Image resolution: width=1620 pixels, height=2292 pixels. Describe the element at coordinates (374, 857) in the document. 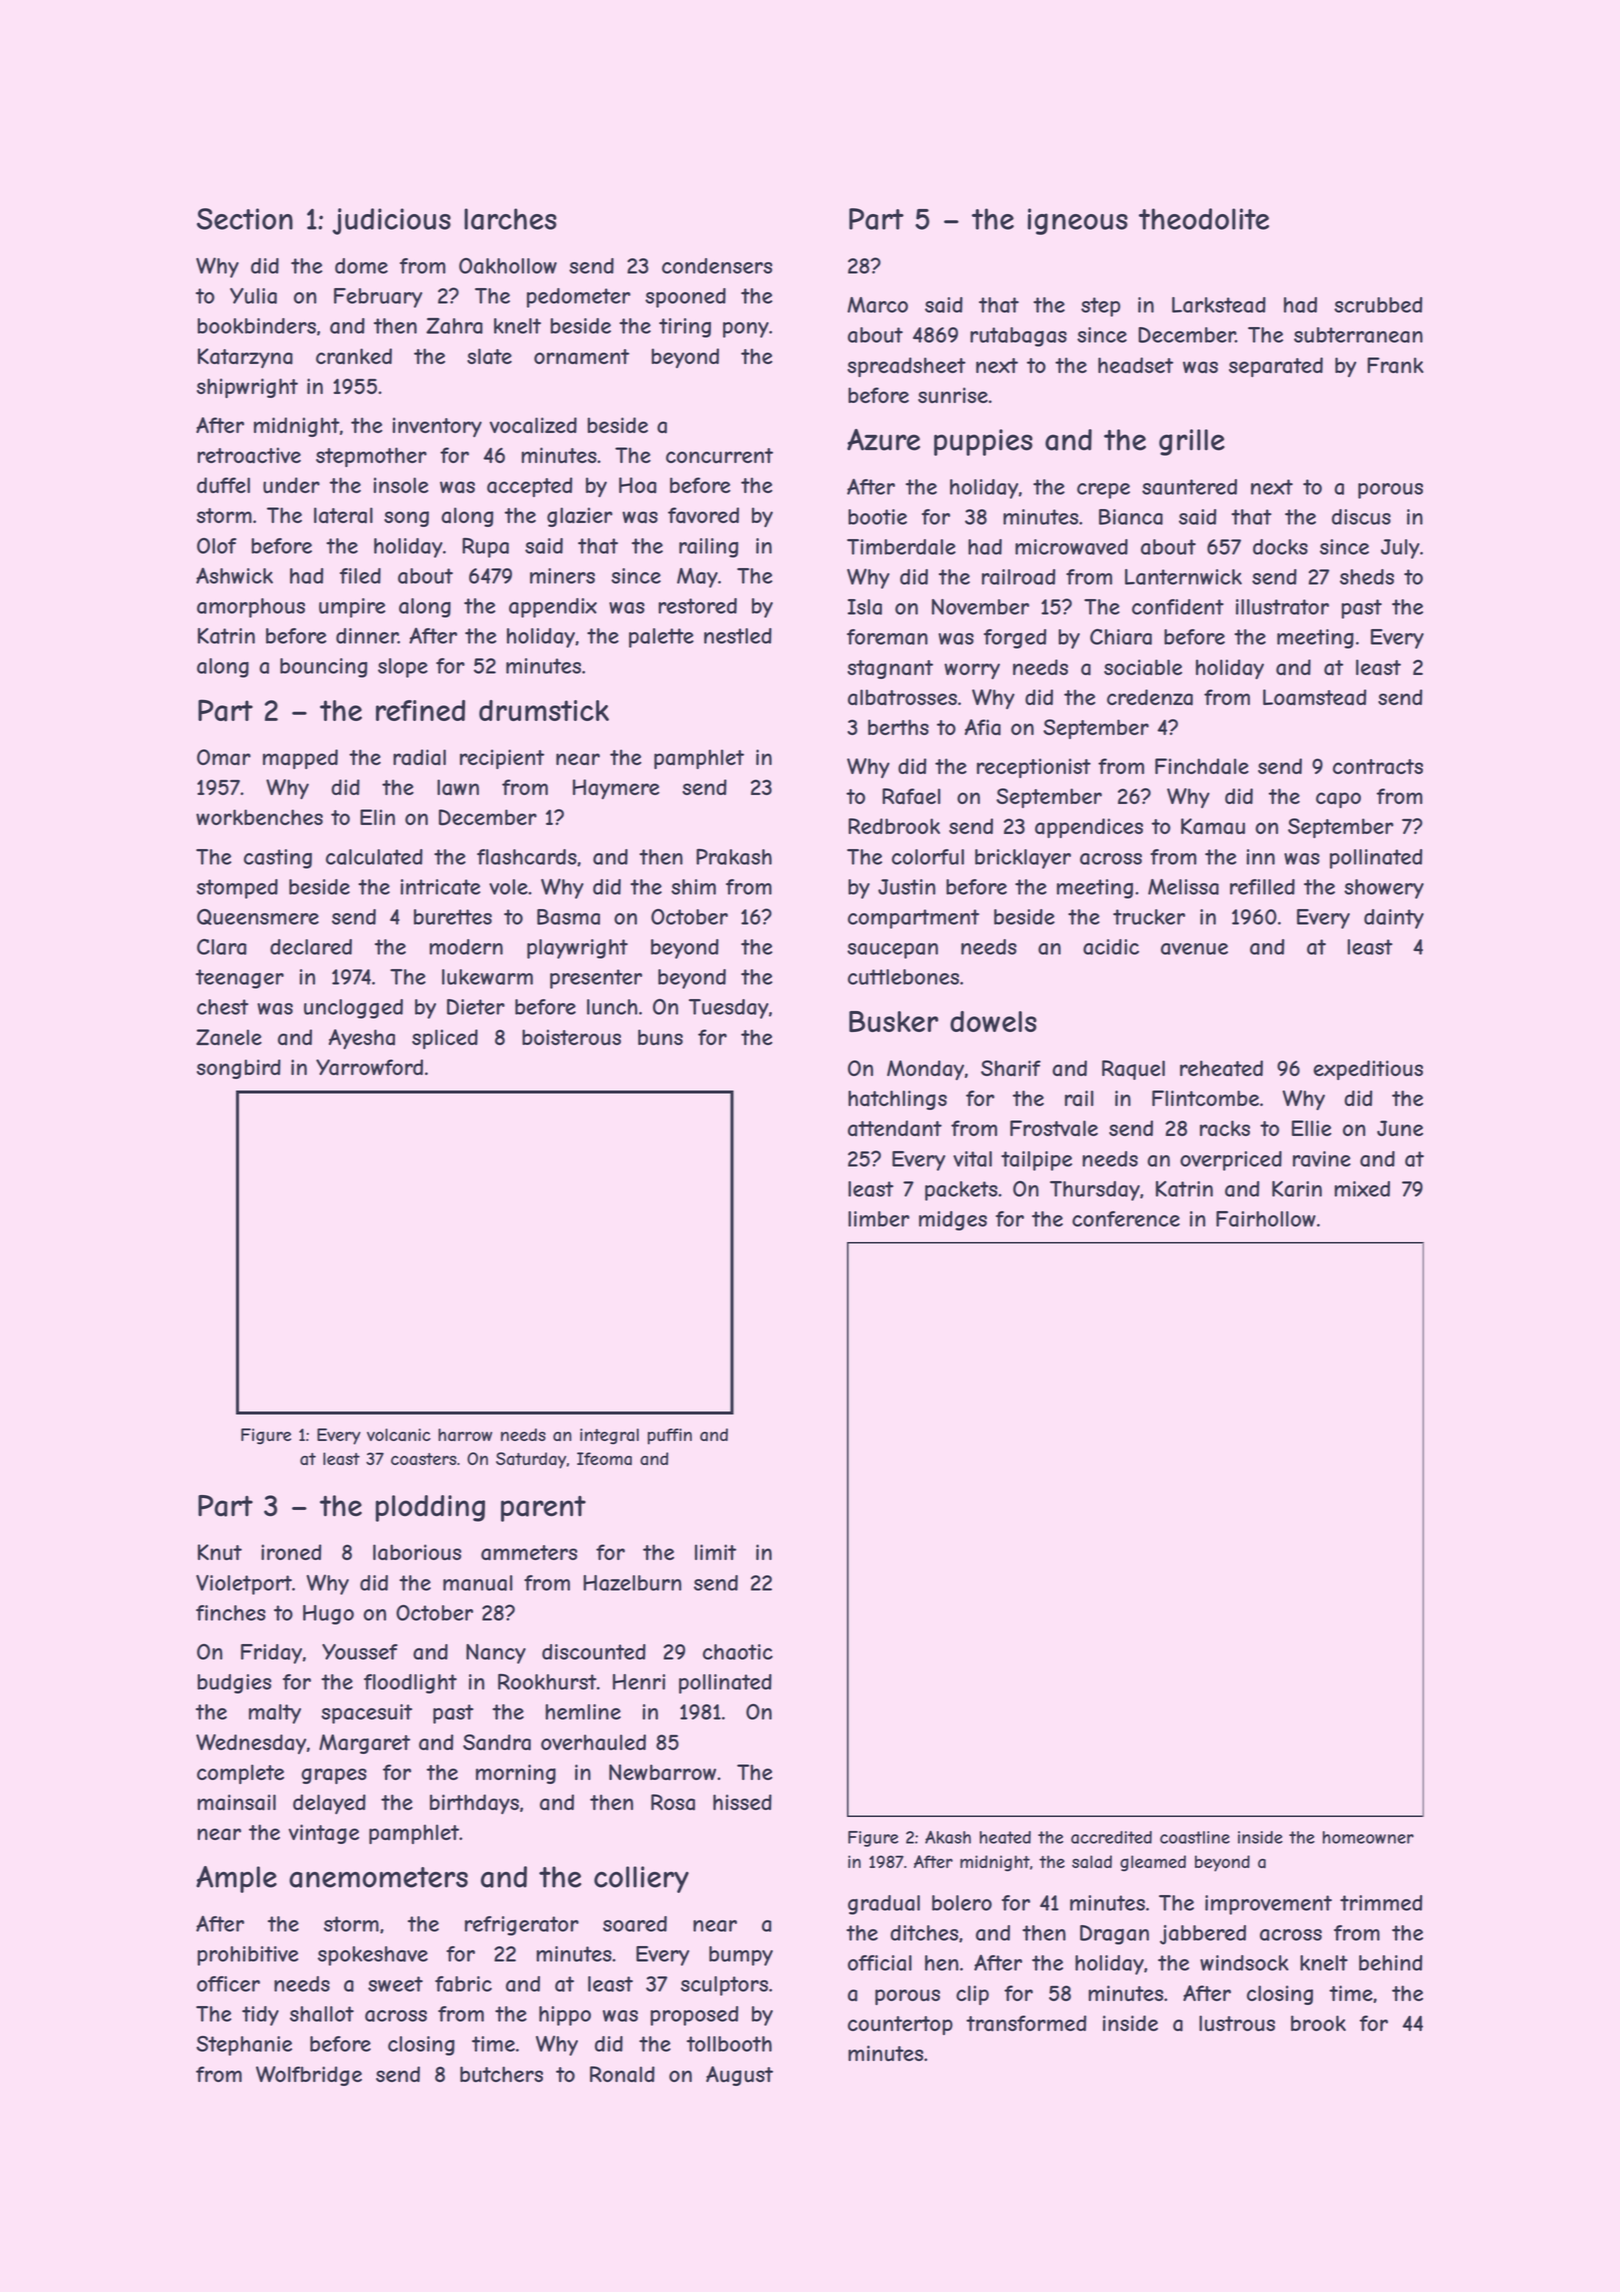

I see `calculated` at that location.
